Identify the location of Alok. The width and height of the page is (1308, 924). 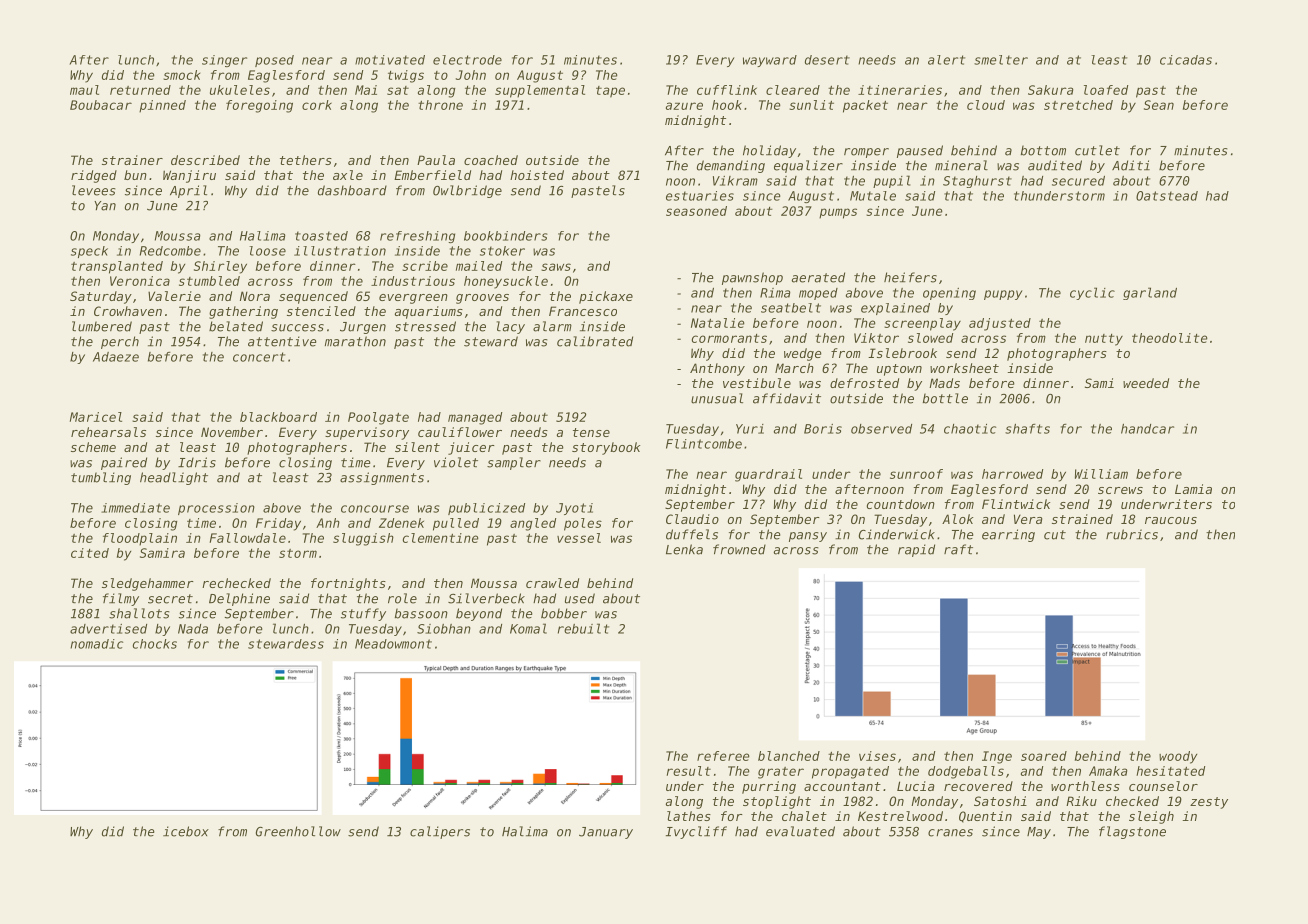
(957, 519).
